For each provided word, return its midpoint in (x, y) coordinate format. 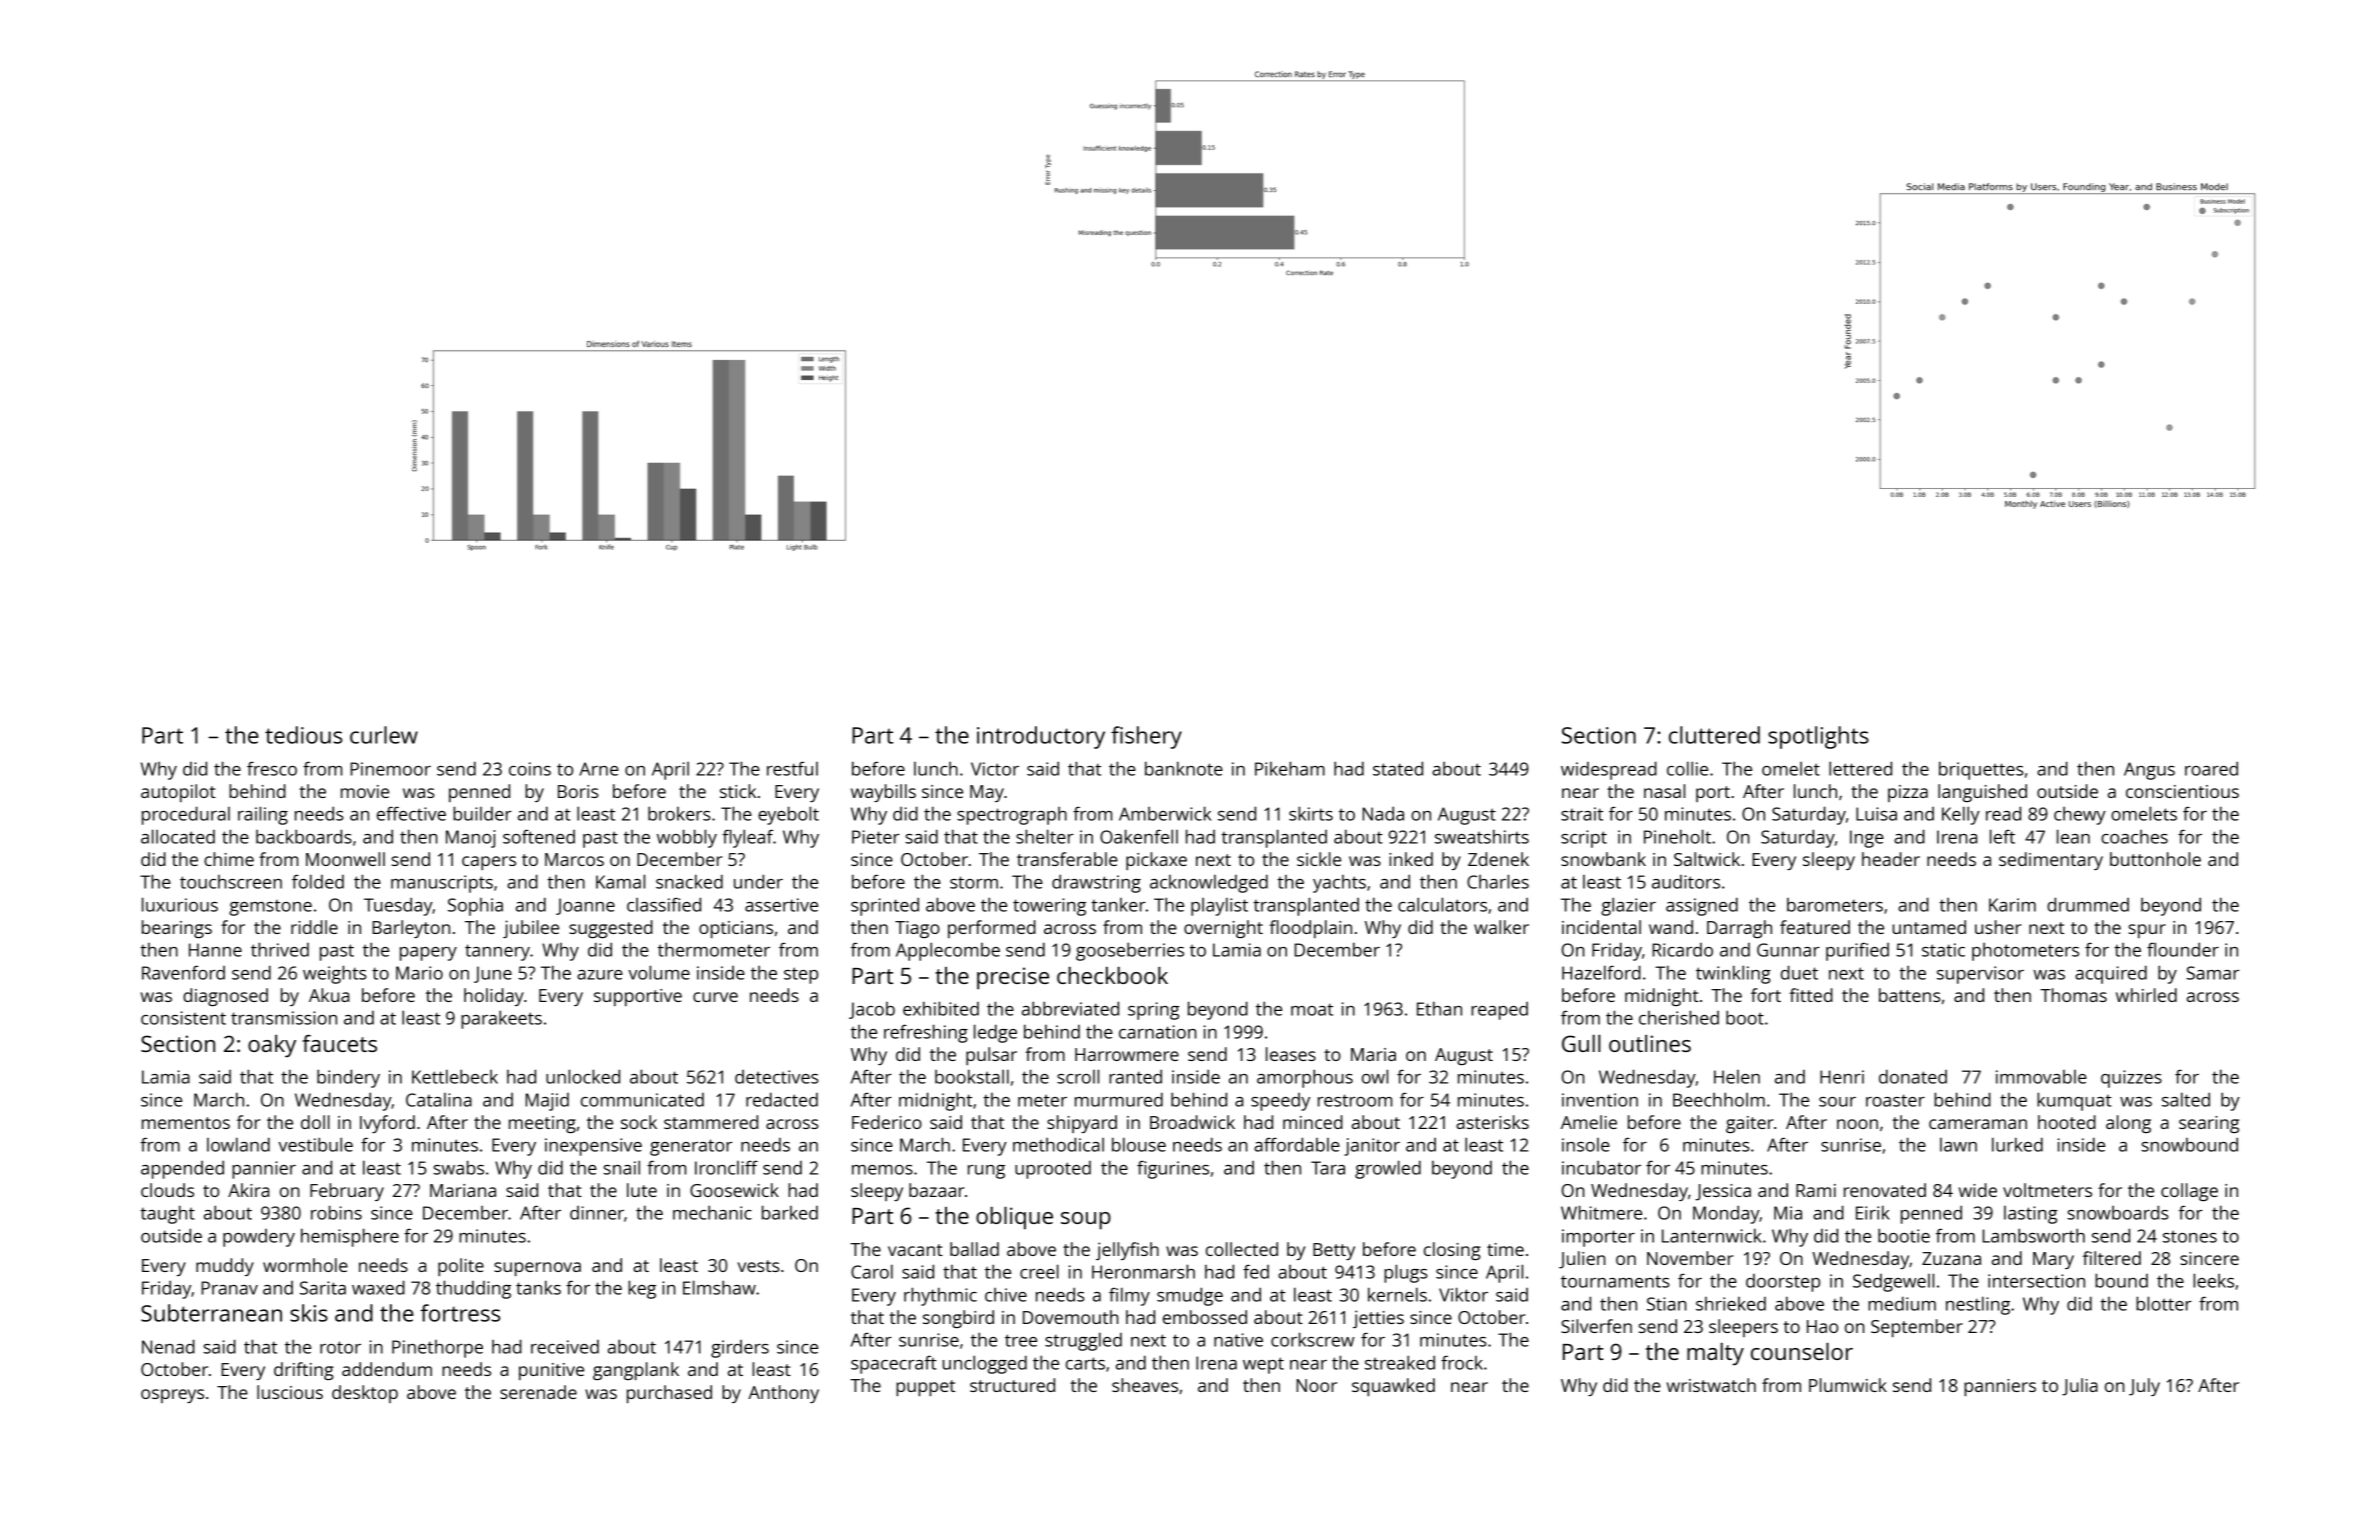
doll (315, 1122)
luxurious (180, 904)
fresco (272, 768)
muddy (225, 1267)
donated (1913, 1076)
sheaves (1145, 1385)
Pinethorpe (437, 1349)
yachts (1339, 884)
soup (1086, 1221)
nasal (1664, 791)
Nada (1383, 813)
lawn (1958, 1145)
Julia (2080, 1387)
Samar (2212, 973)
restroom (1355, 1100)
